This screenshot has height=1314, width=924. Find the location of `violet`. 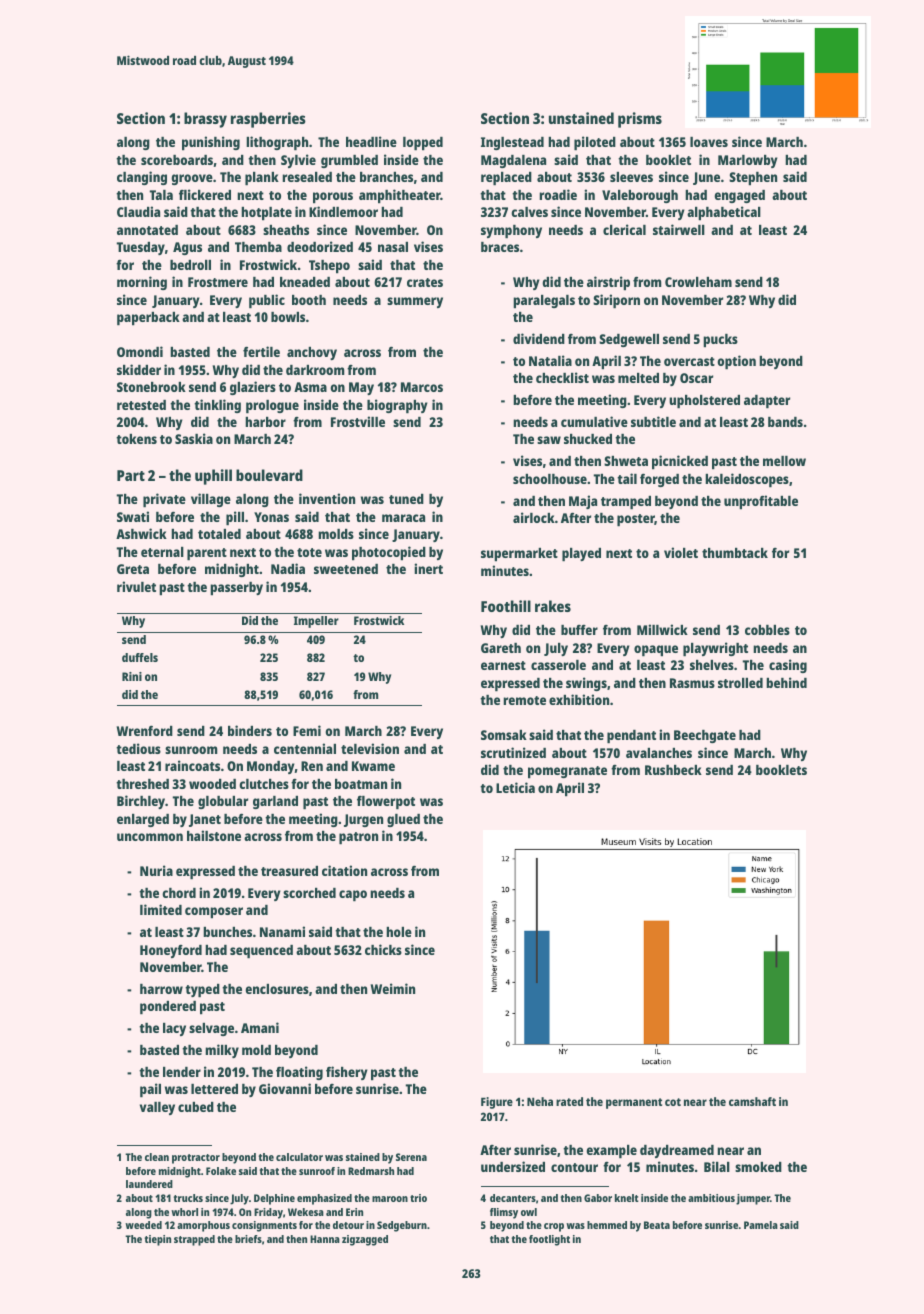

violet is located at coordinates (681, 552).
